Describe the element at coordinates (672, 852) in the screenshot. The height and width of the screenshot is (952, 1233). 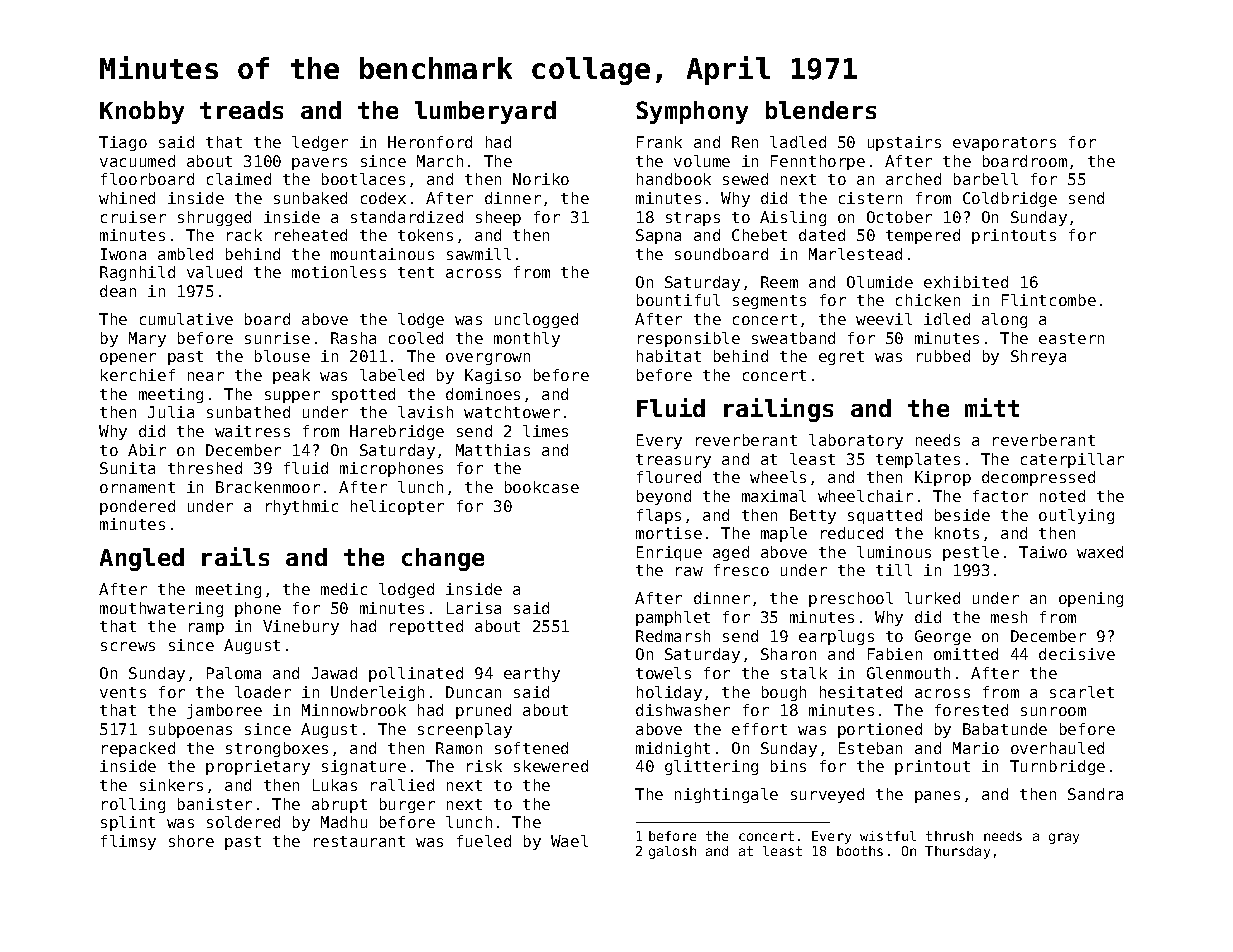
I see `galosh` at that location.
